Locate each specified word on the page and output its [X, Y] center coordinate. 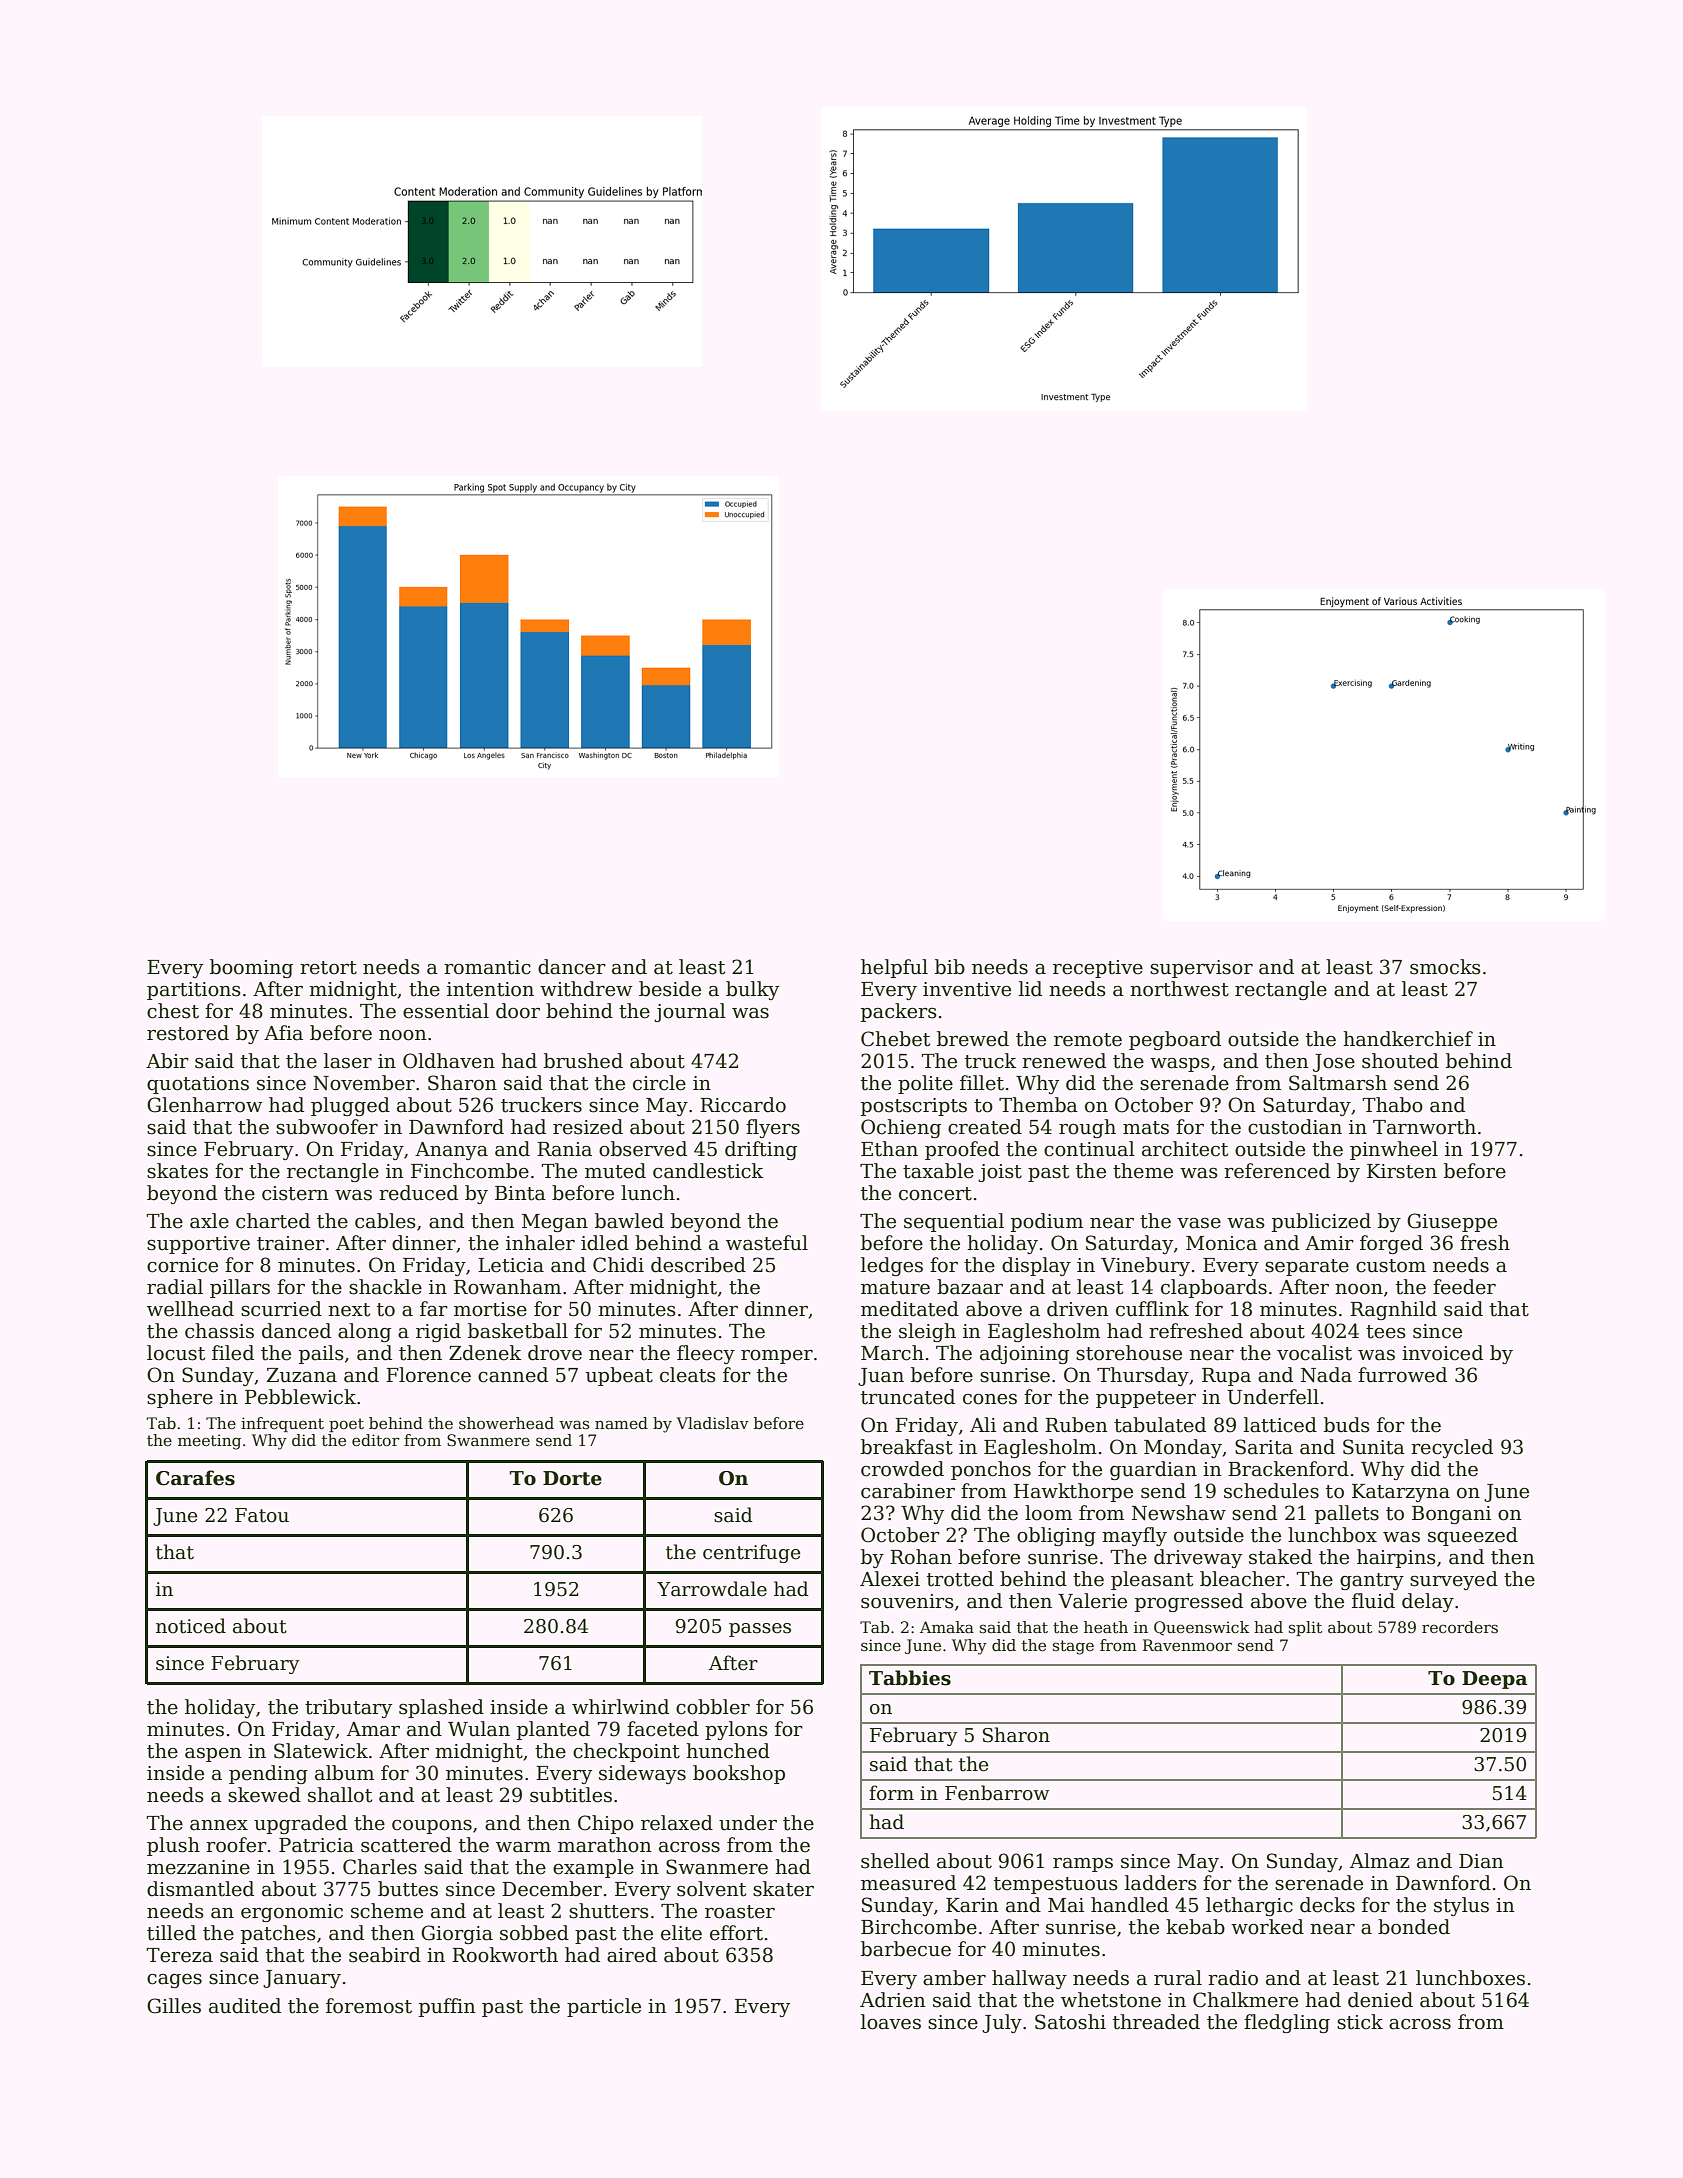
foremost [369, 2006]
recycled [1452, 1448]
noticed [191, 1626]
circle [659, 1083]
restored [188, 1033]
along [364, 1332]
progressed [1189, 1602]
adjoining [1024, 1354]
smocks [1445, 967]
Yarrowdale [712, 1589]
